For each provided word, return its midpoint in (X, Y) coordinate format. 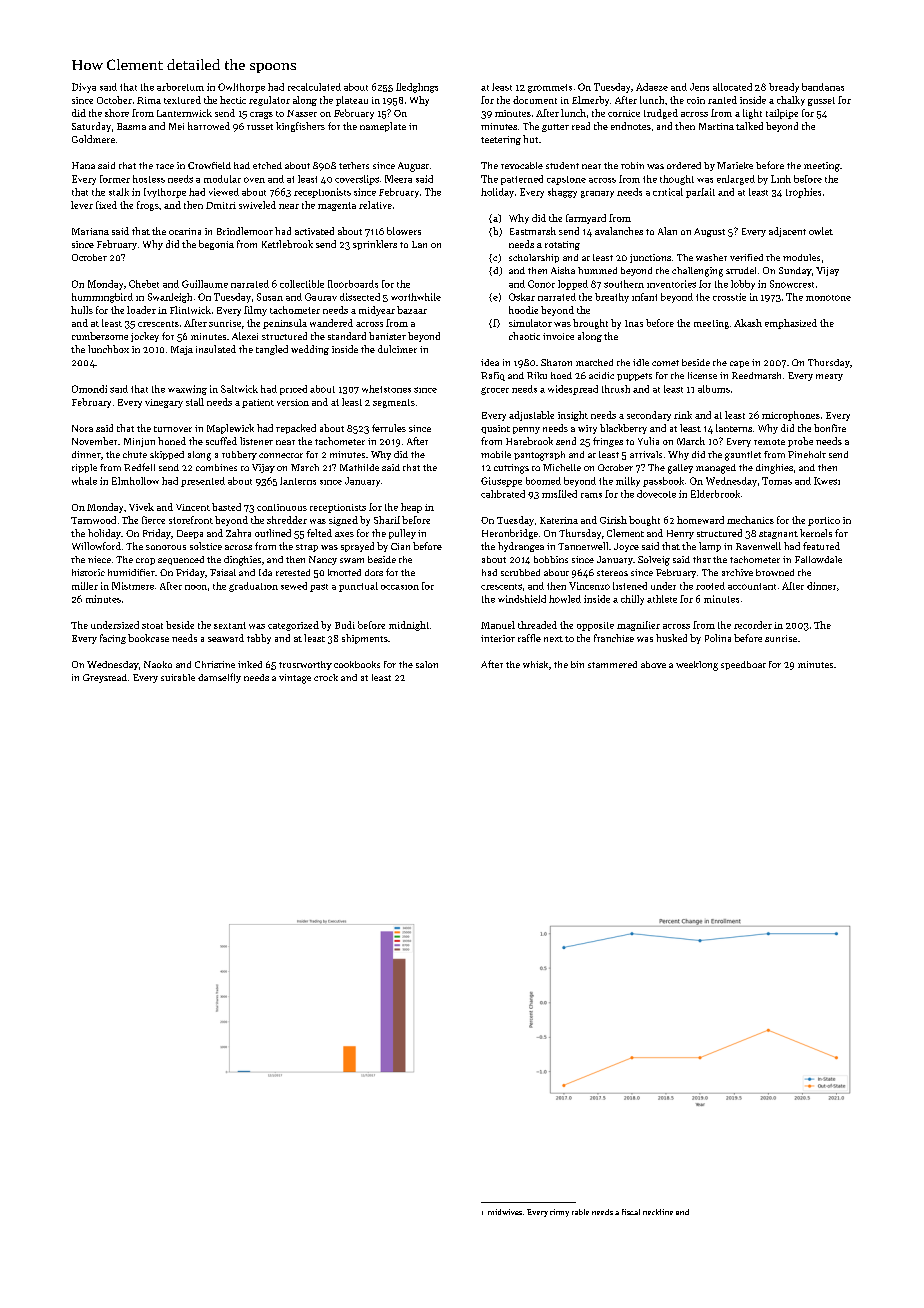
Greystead (105, 678)
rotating (562, 245)
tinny (559, 1213)
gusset (821, 101)
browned (775, 572)
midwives (505, 1212)
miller (85, 586)
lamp (710, 547)
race (165, 166)
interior (498, 638)
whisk (535, 664)
